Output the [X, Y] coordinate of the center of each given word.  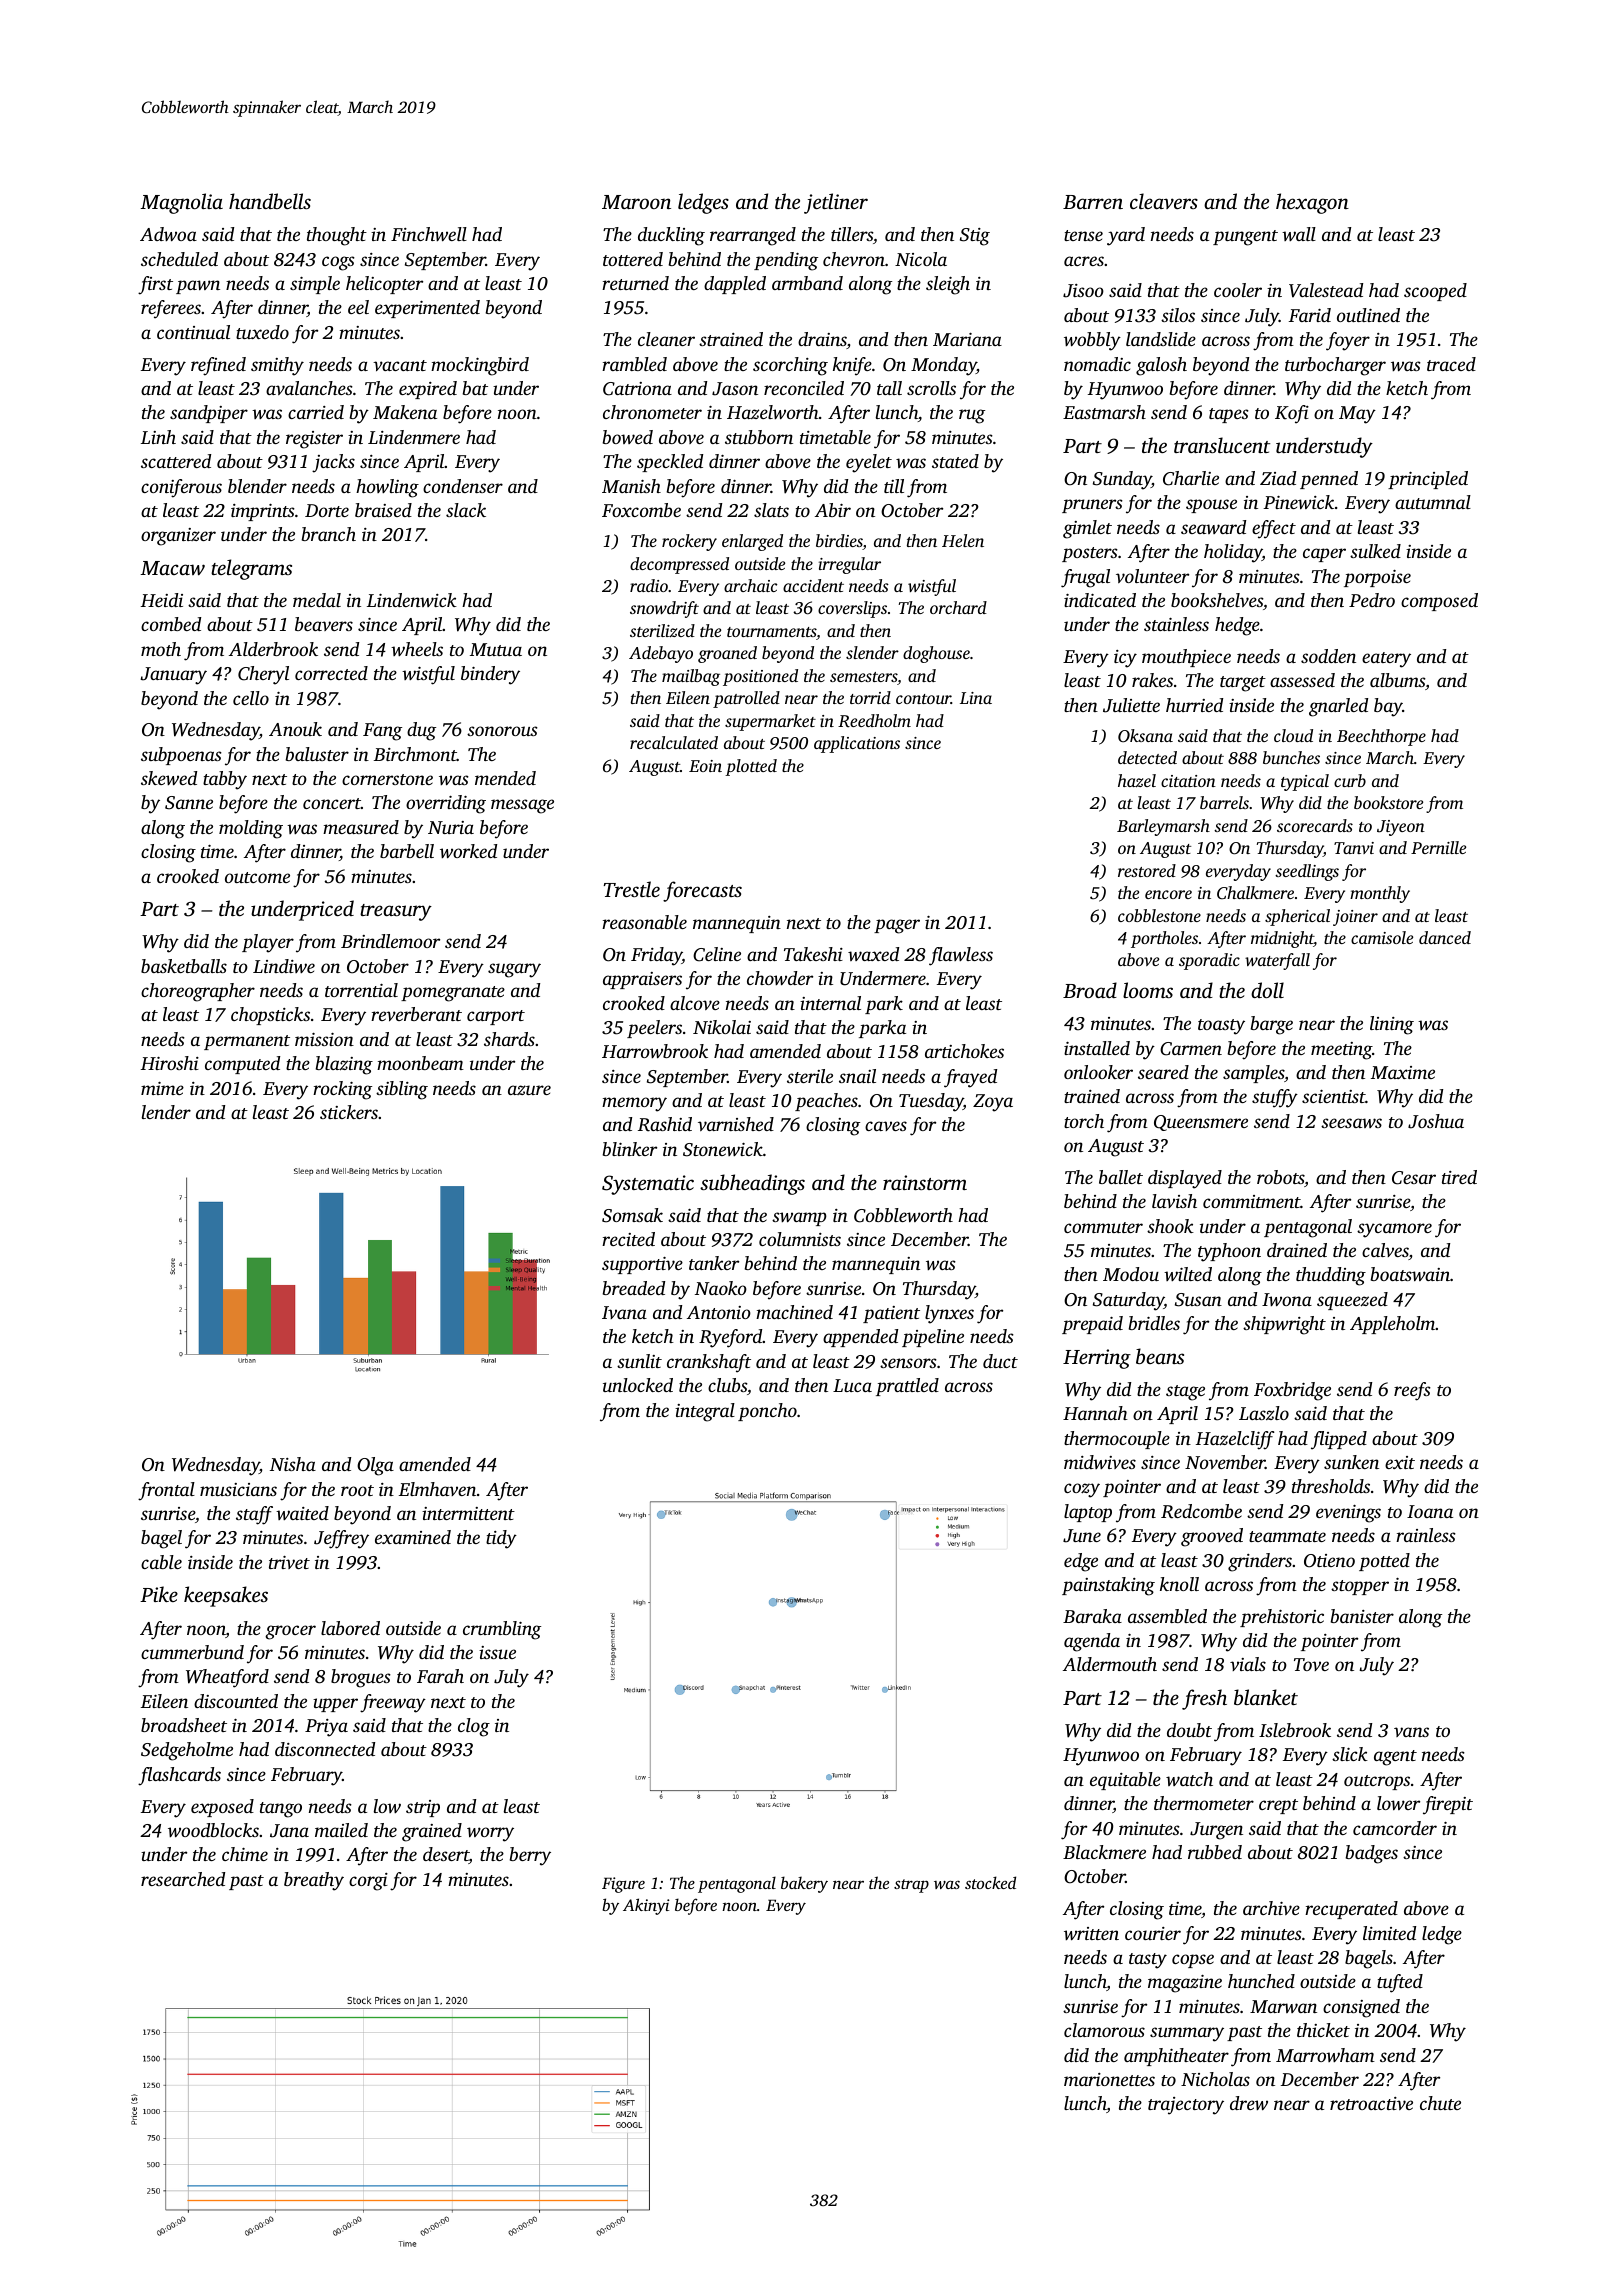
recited [628, 1239]
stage [1185, 1393]
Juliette [1131, 705]
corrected [331, 673]
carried [316, 412]
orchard [958, 607]
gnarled [1338, 707]
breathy [314, 1881]
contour [923, 699]
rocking [342, 1090]
